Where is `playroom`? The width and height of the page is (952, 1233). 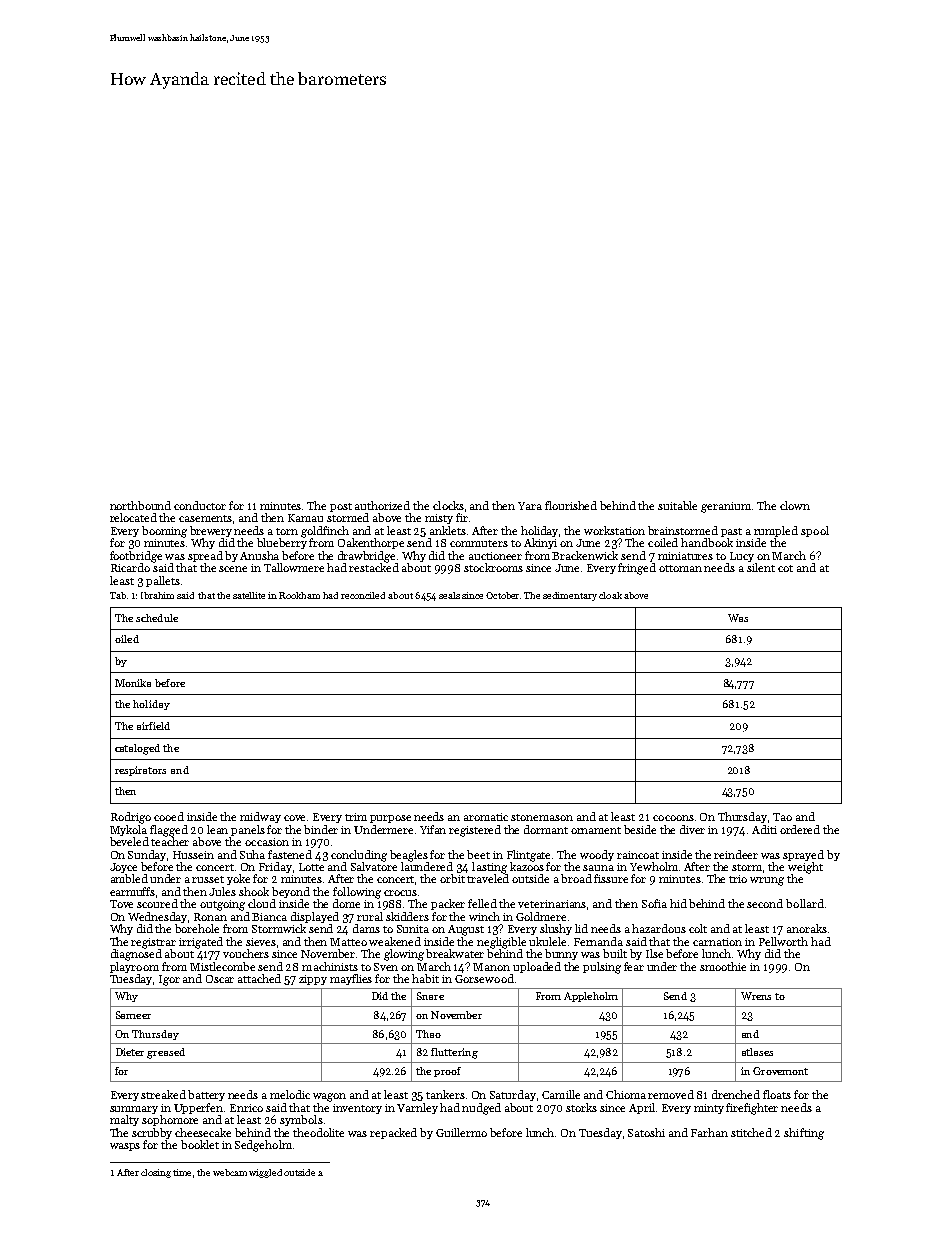
playroom is located at coordinates (134, 967).
